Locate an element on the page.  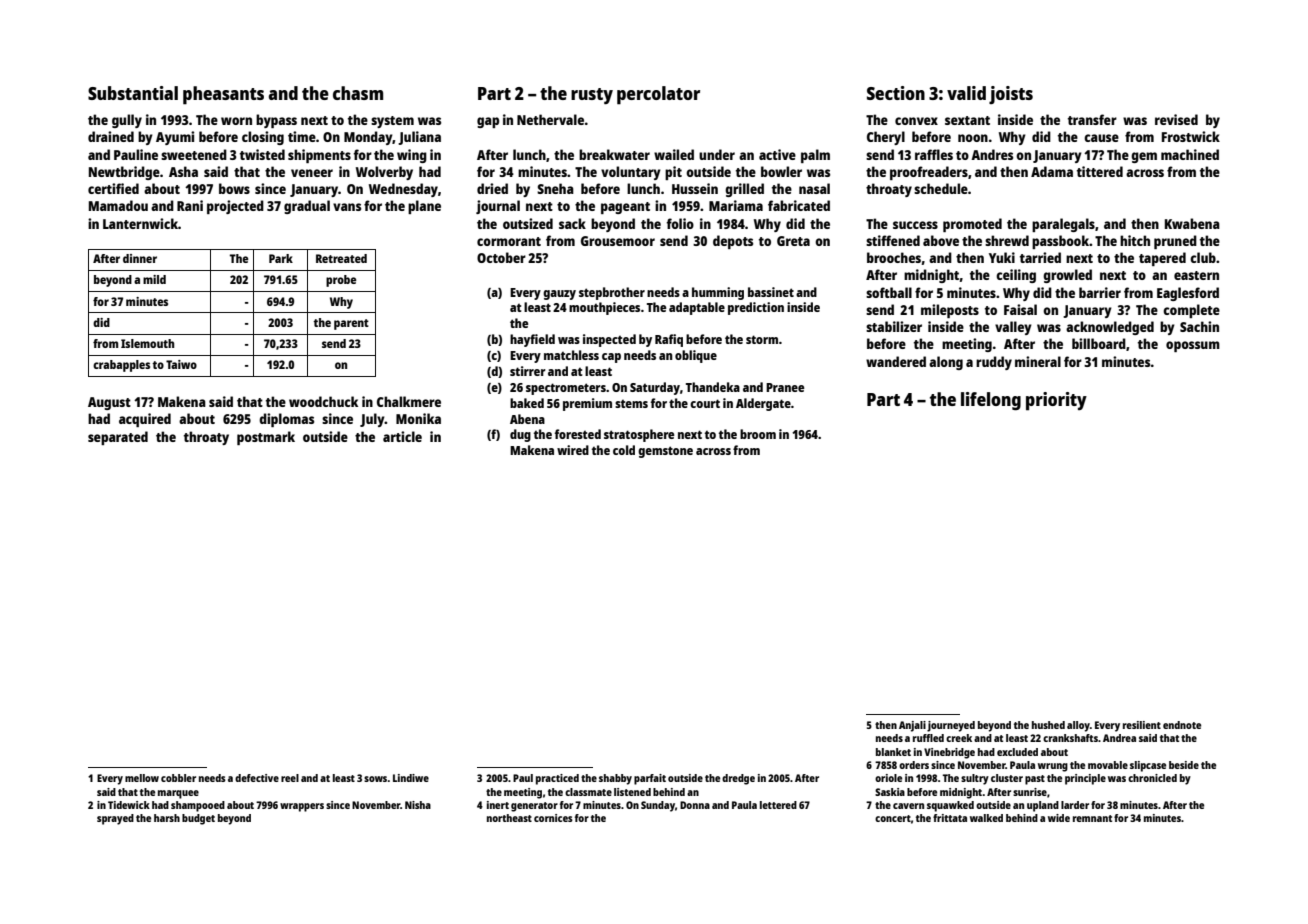
gemstone is located at coordinates (665, 452).
